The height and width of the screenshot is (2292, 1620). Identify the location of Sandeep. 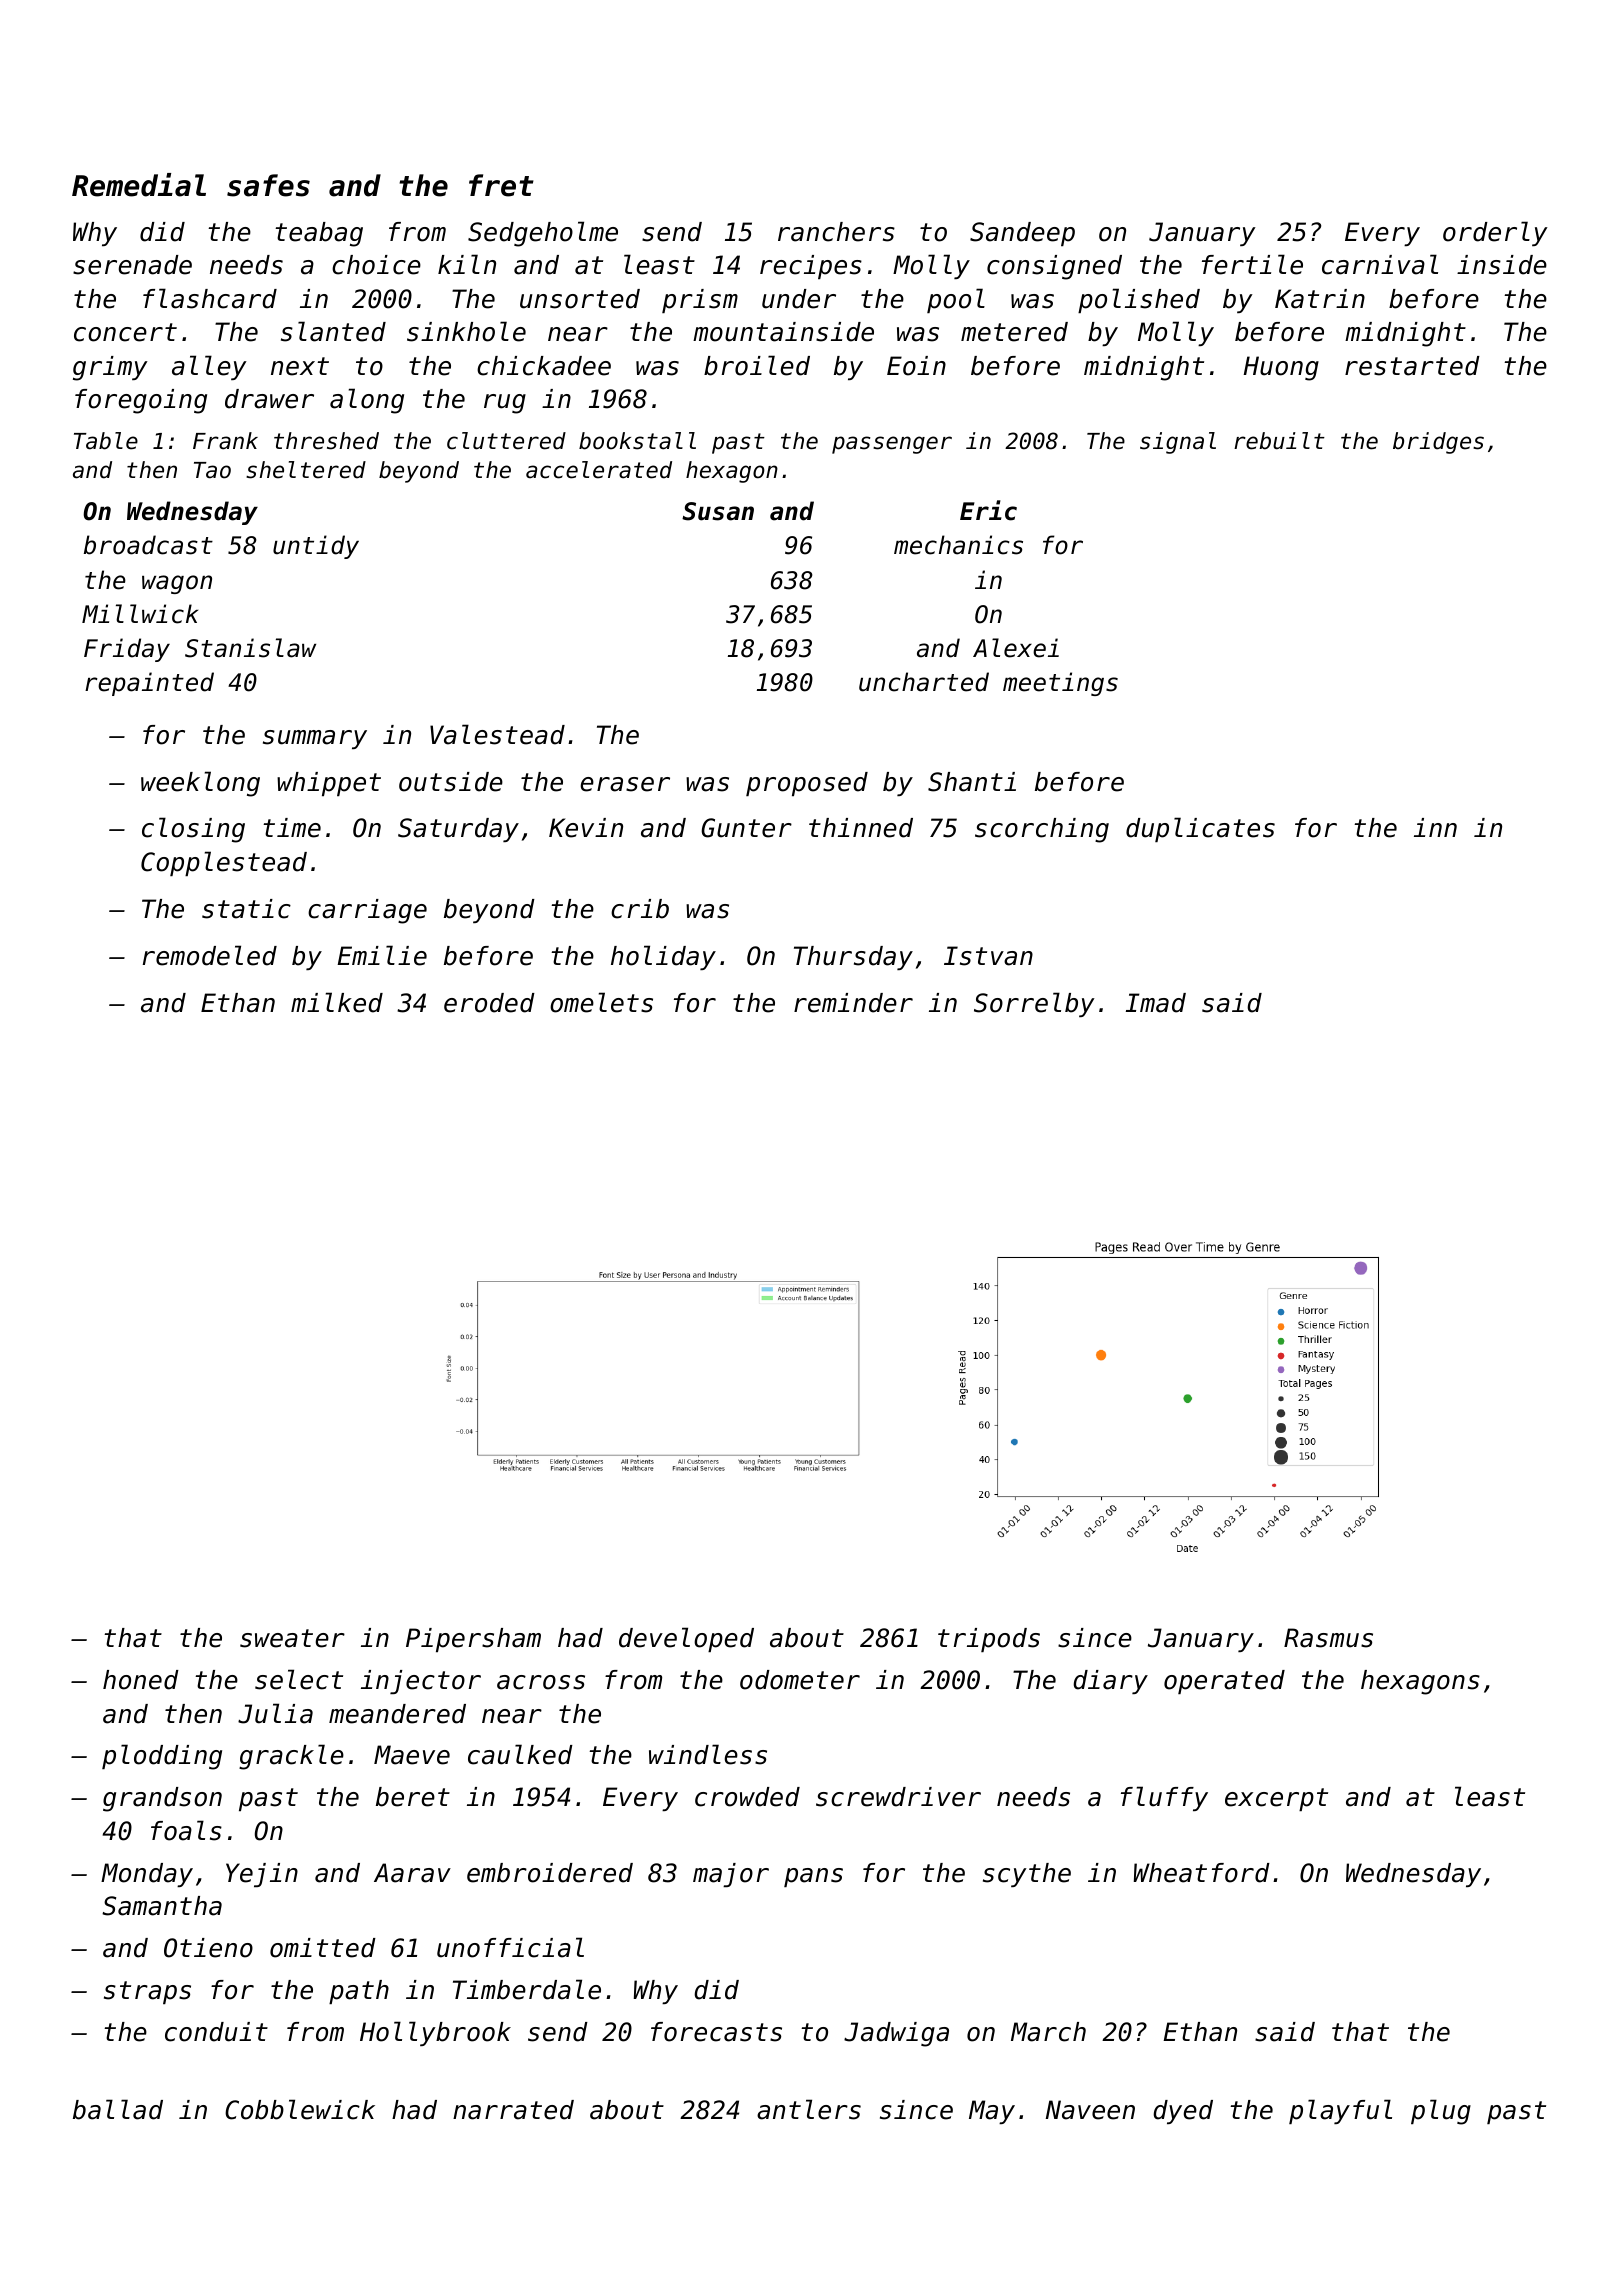
(1022, 234).
